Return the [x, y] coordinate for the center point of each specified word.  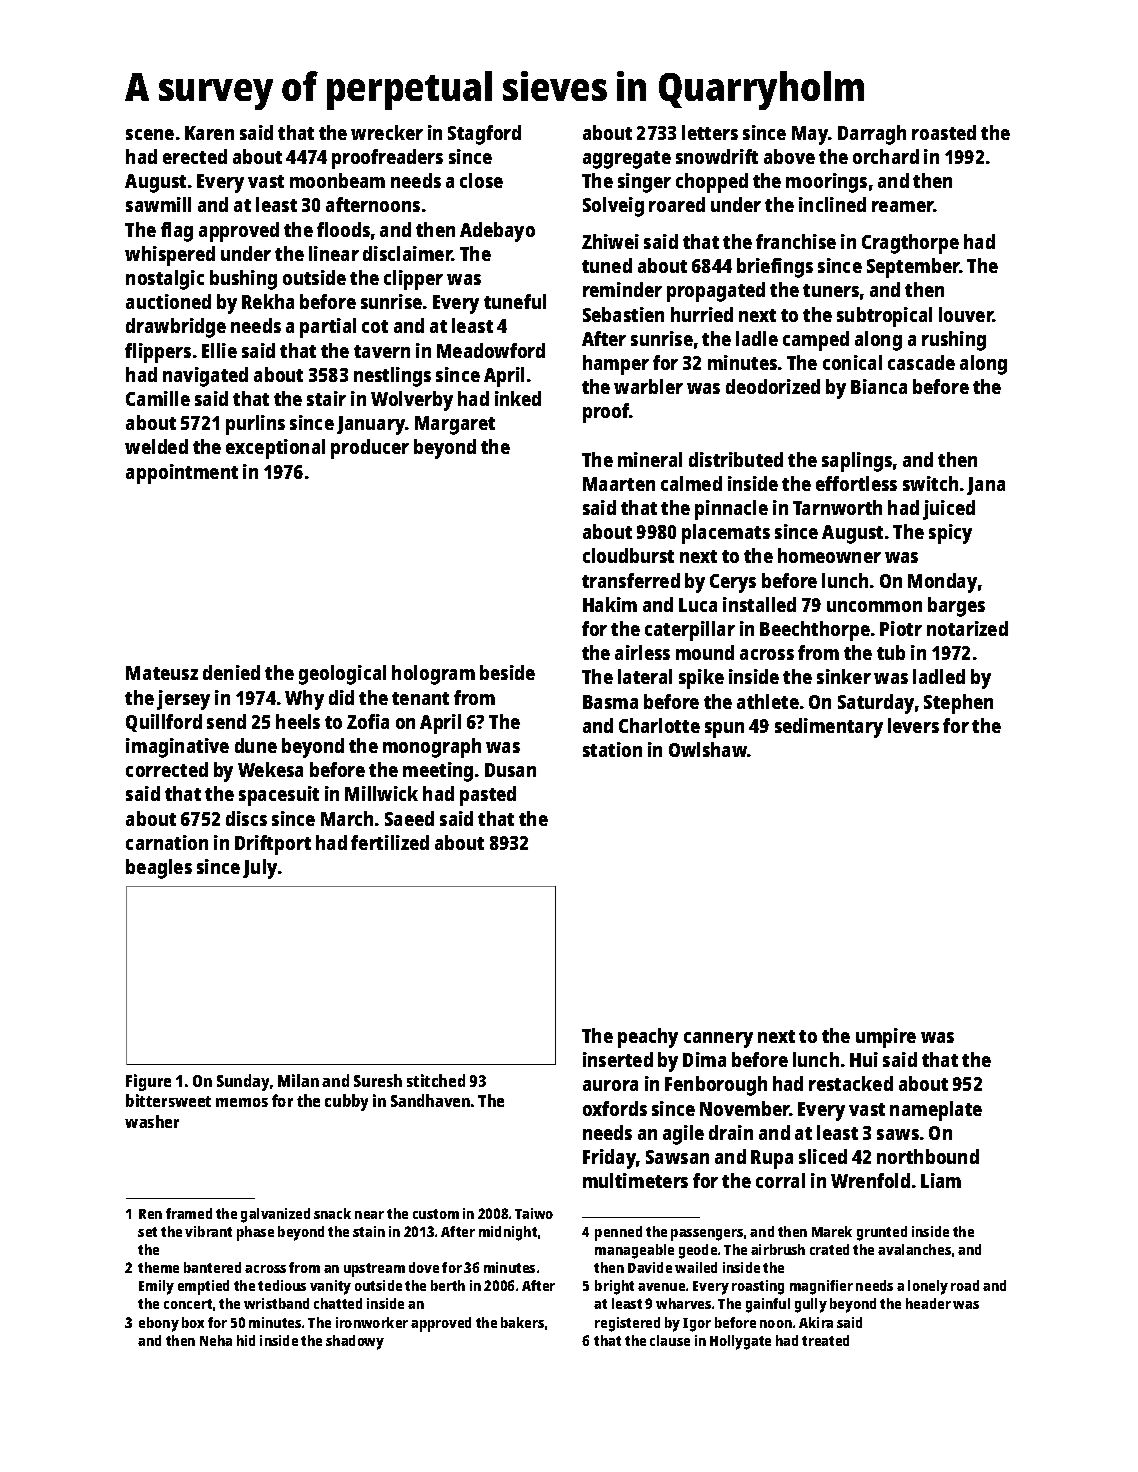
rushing [954, 341]
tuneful [515, 301]
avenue [661, 1287]
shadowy [355, 1342]
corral [780, 1180]
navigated [205, 377]
